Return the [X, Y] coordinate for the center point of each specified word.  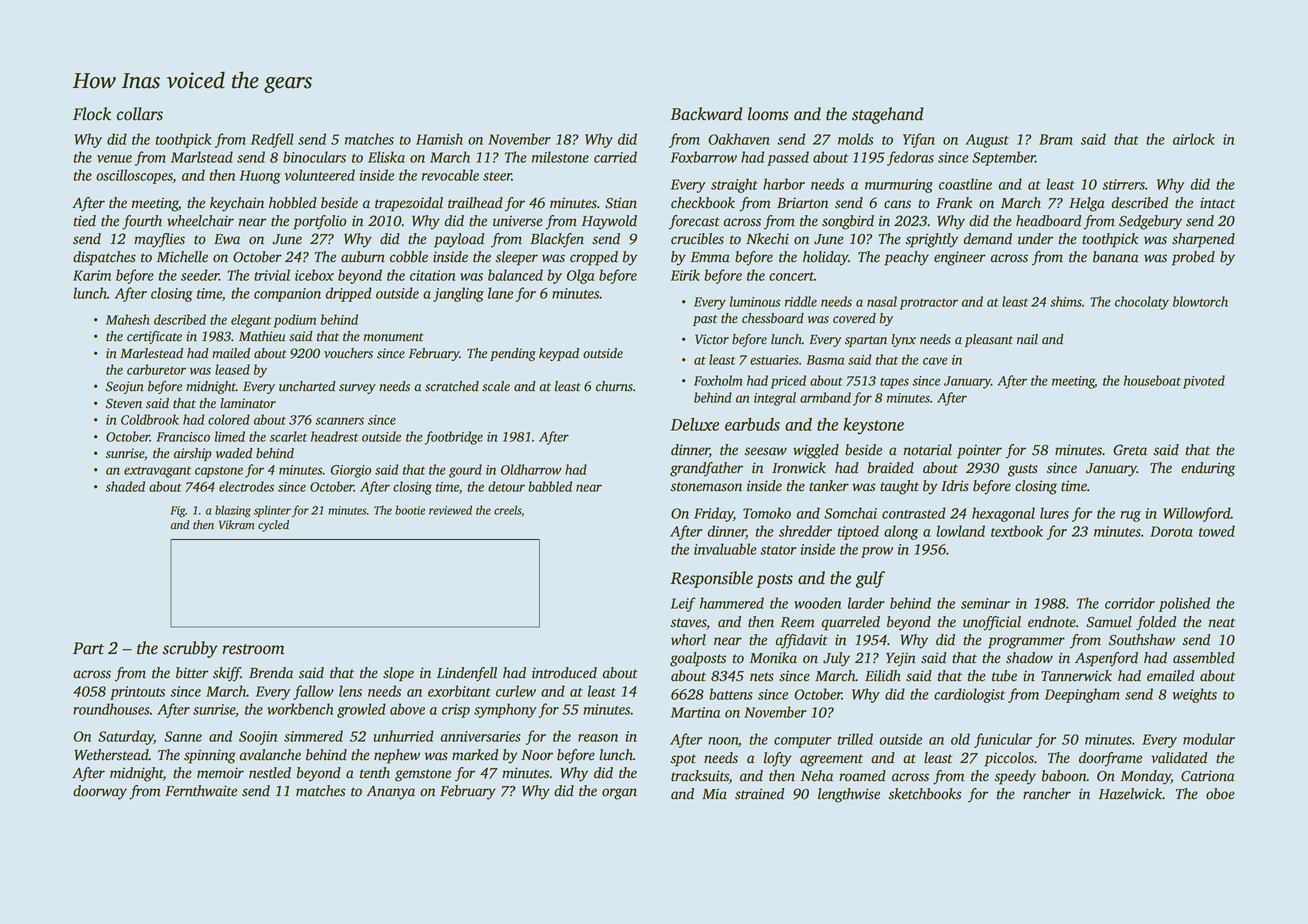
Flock [92, 114]
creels [507, 510]
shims [1066, 301]
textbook [1017, 531]
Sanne [183, 736]
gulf [870, 579]
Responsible [711, 579]
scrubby [190, 649]
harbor [784, 184]
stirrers [1123, 184]
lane [500, 293]
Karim [92, 275]
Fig [178, 512]
